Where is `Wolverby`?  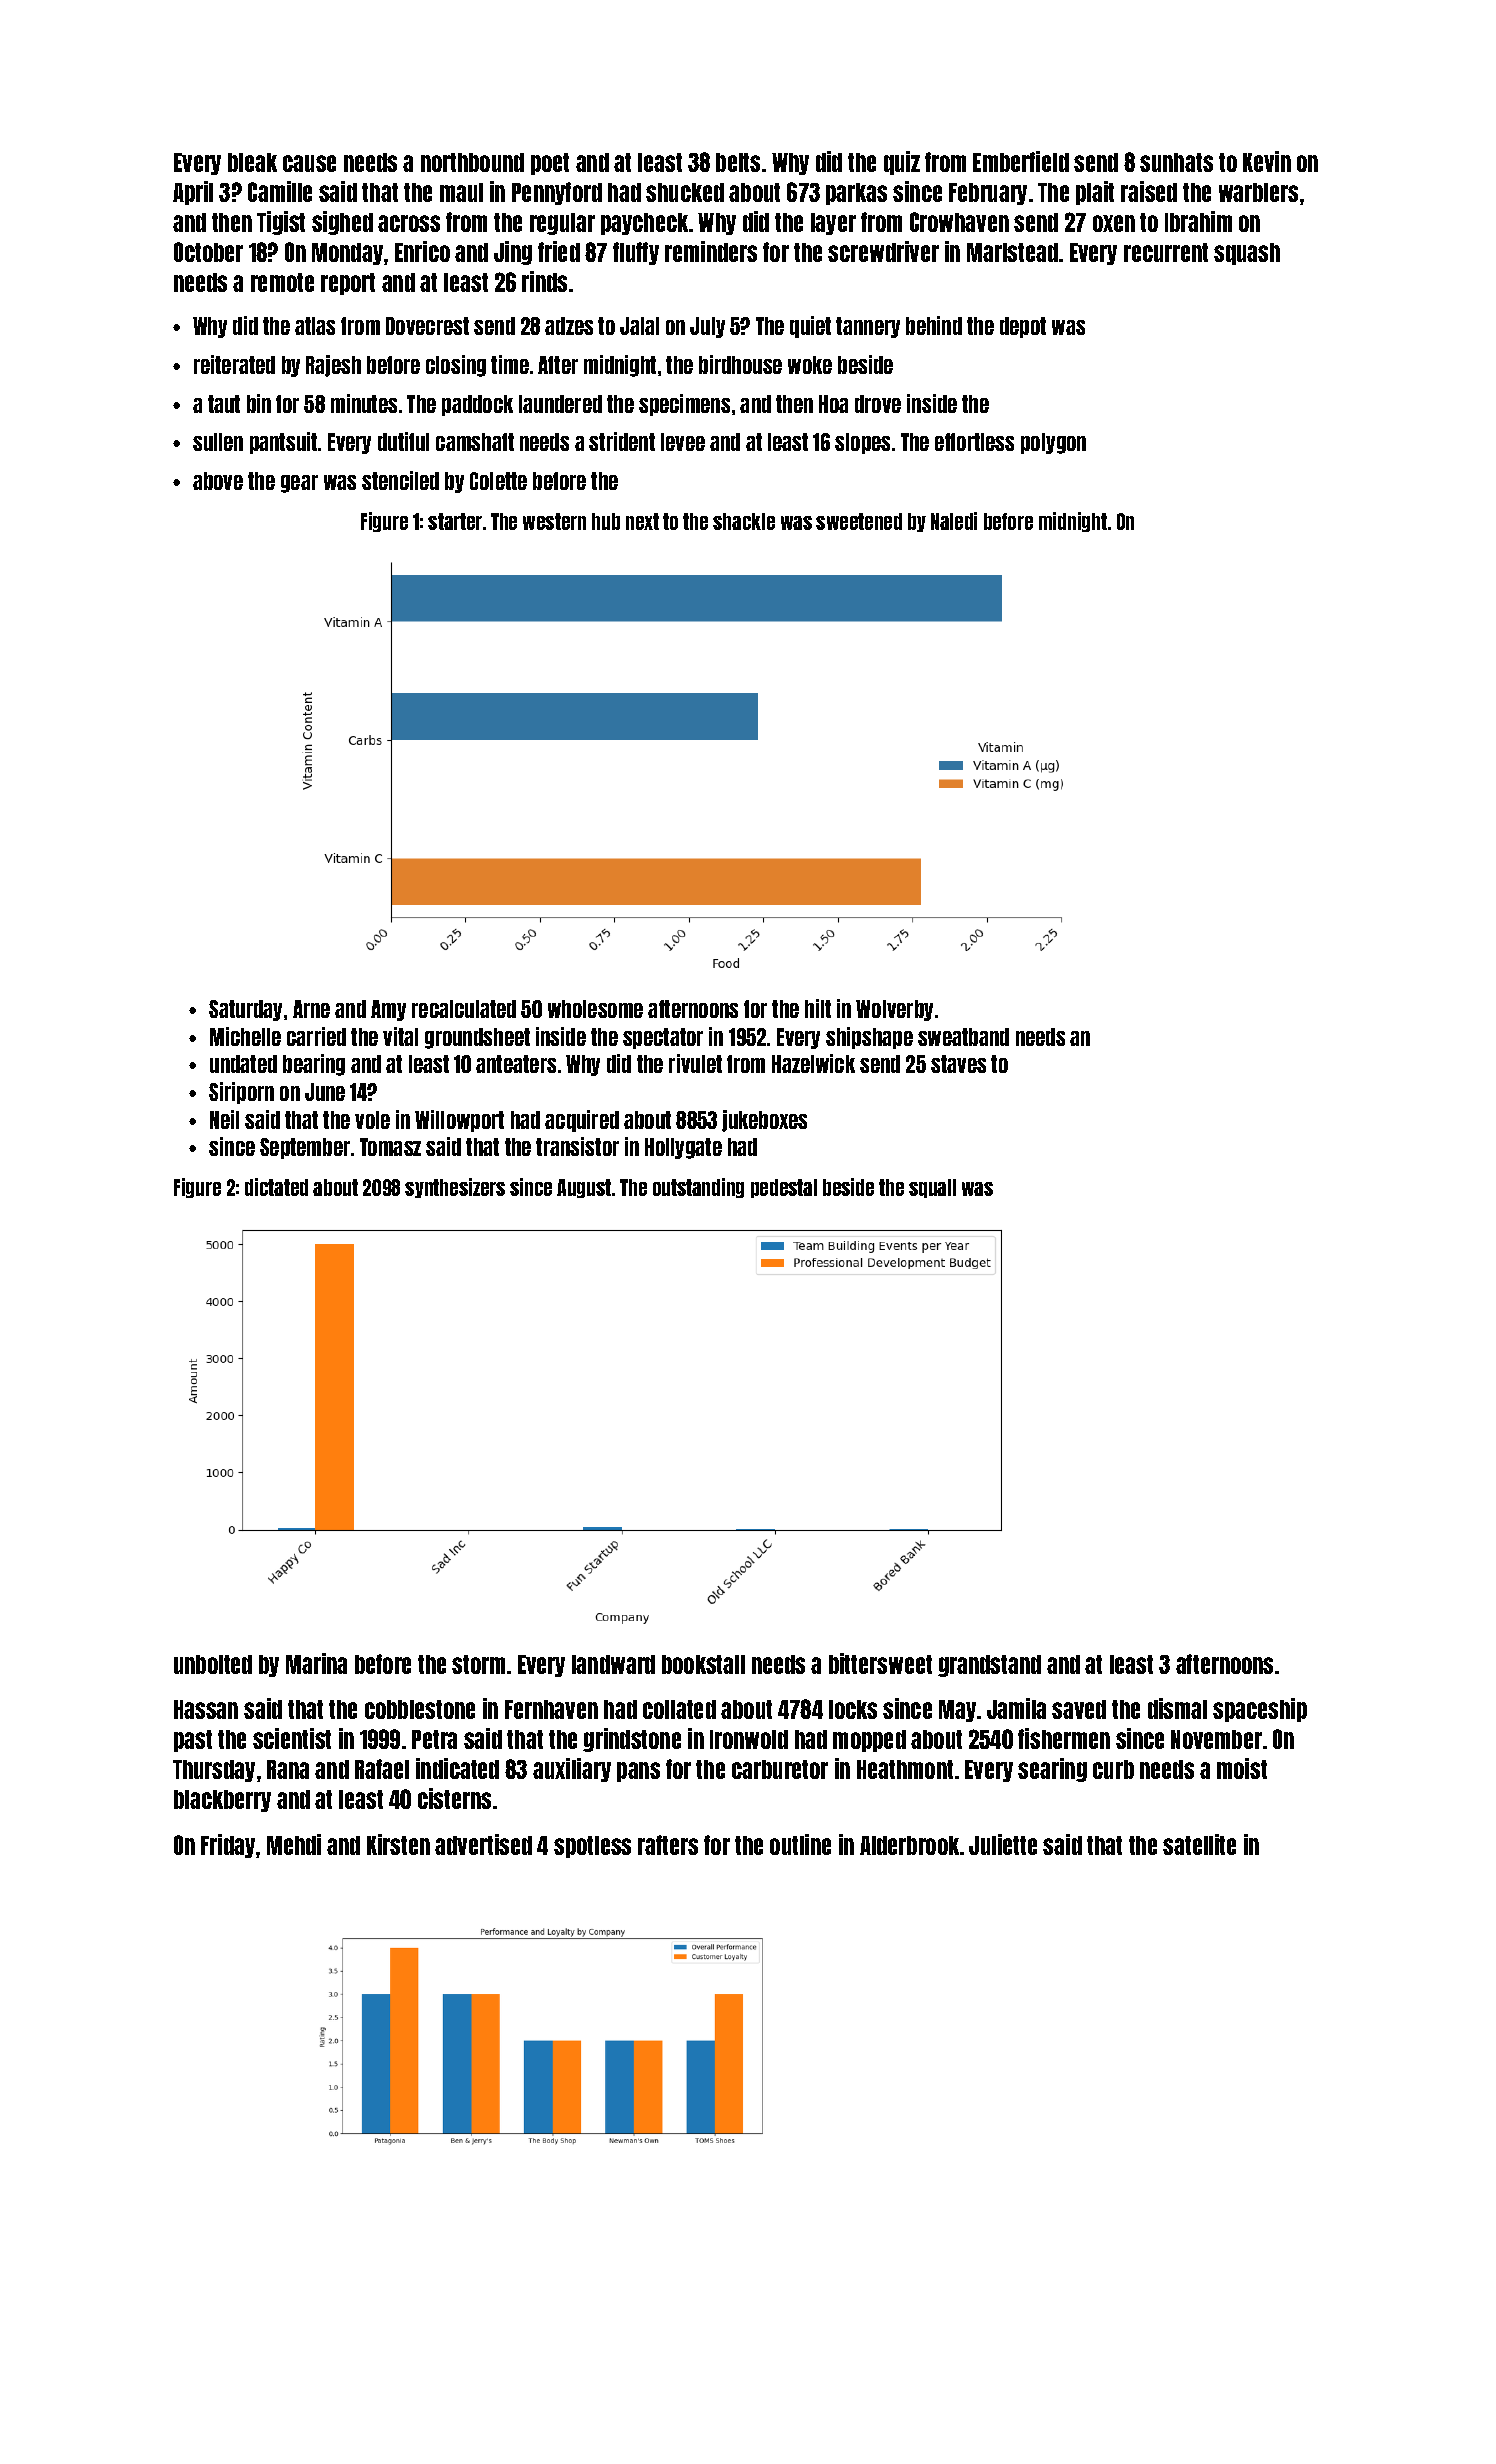 Wolverby is located at coordinates (894, 1010).
